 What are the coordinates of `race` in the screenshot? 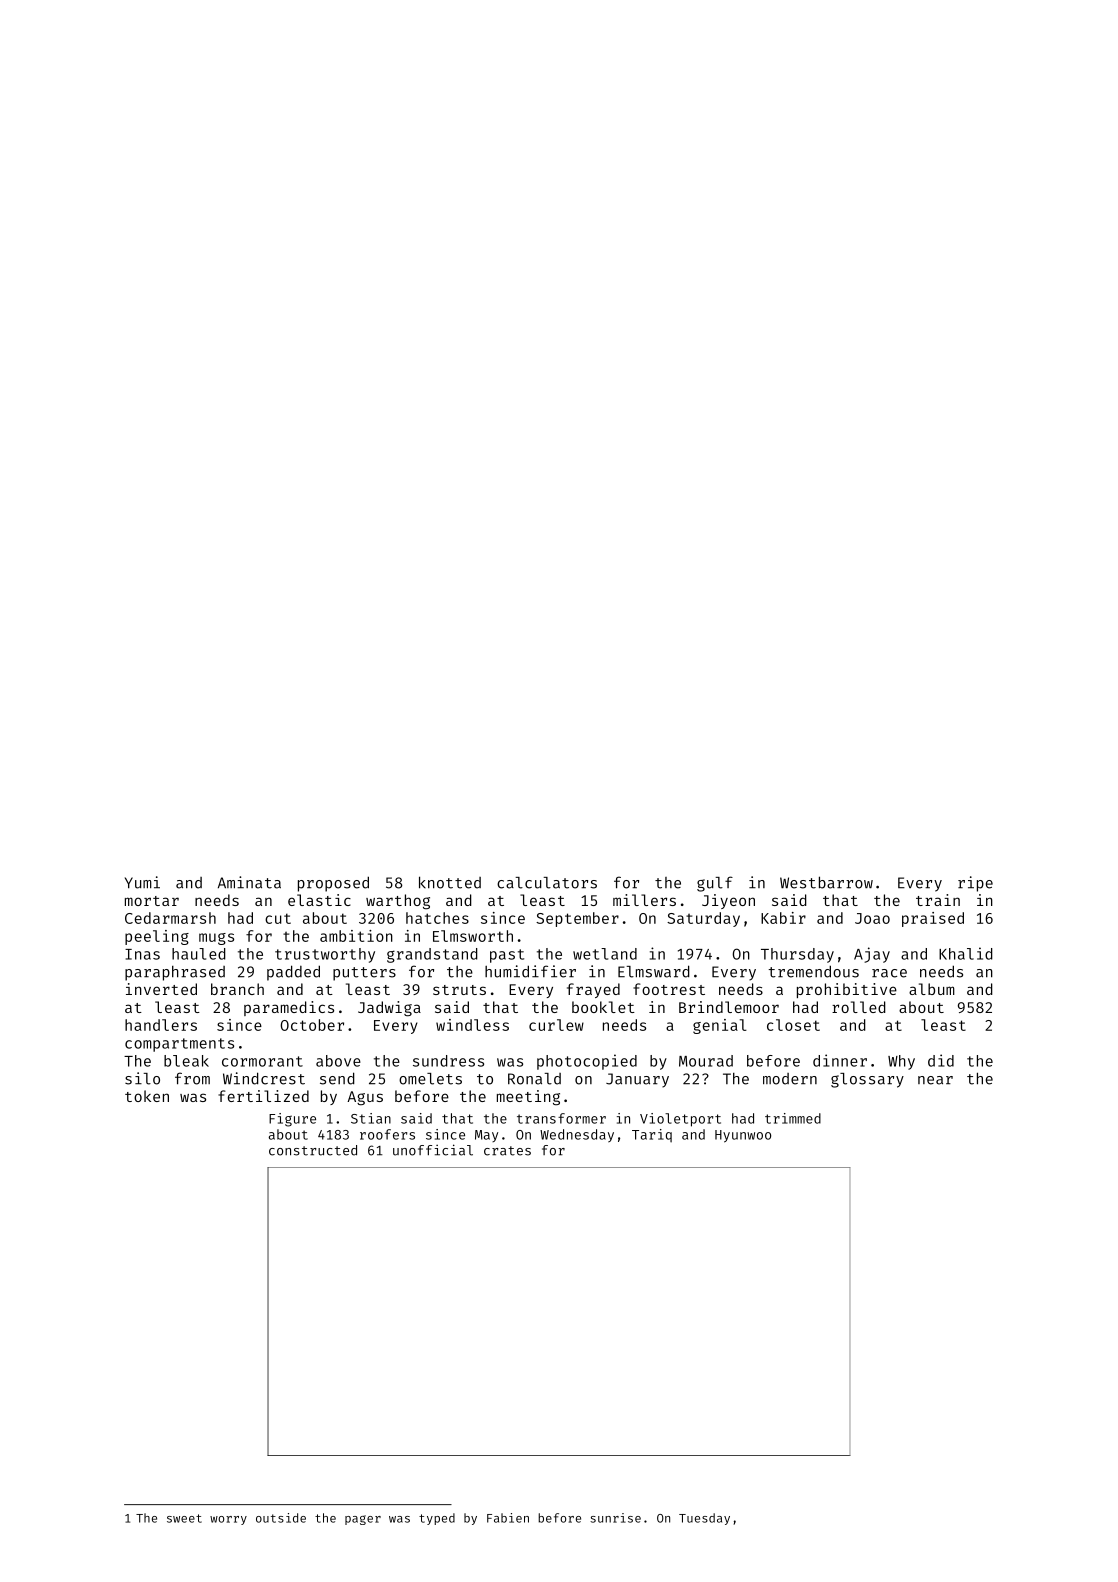 It's located at (889, 973).
